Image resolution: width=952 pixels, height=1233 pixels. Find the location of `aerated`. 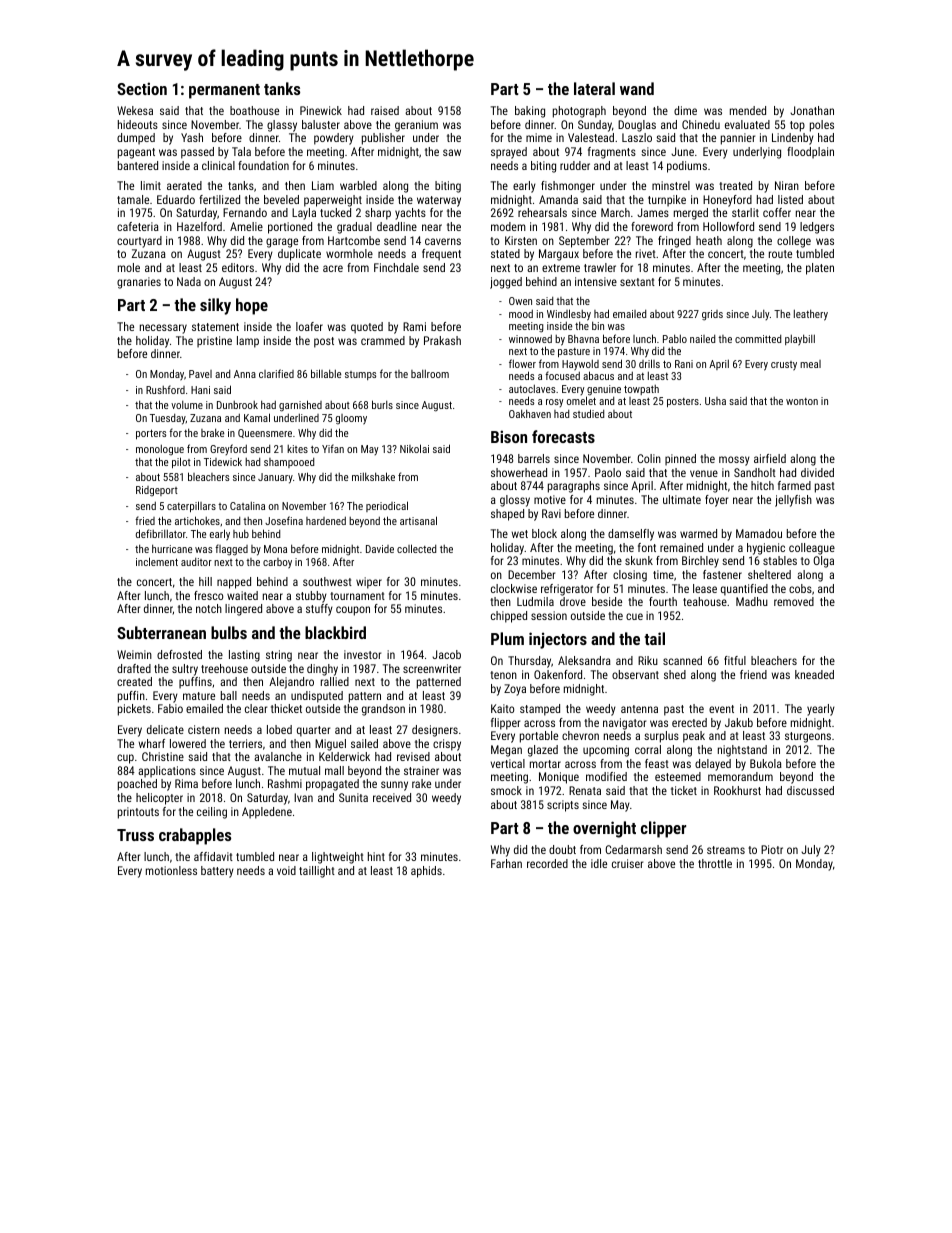

aerated is located at coordinates (184, 185).
